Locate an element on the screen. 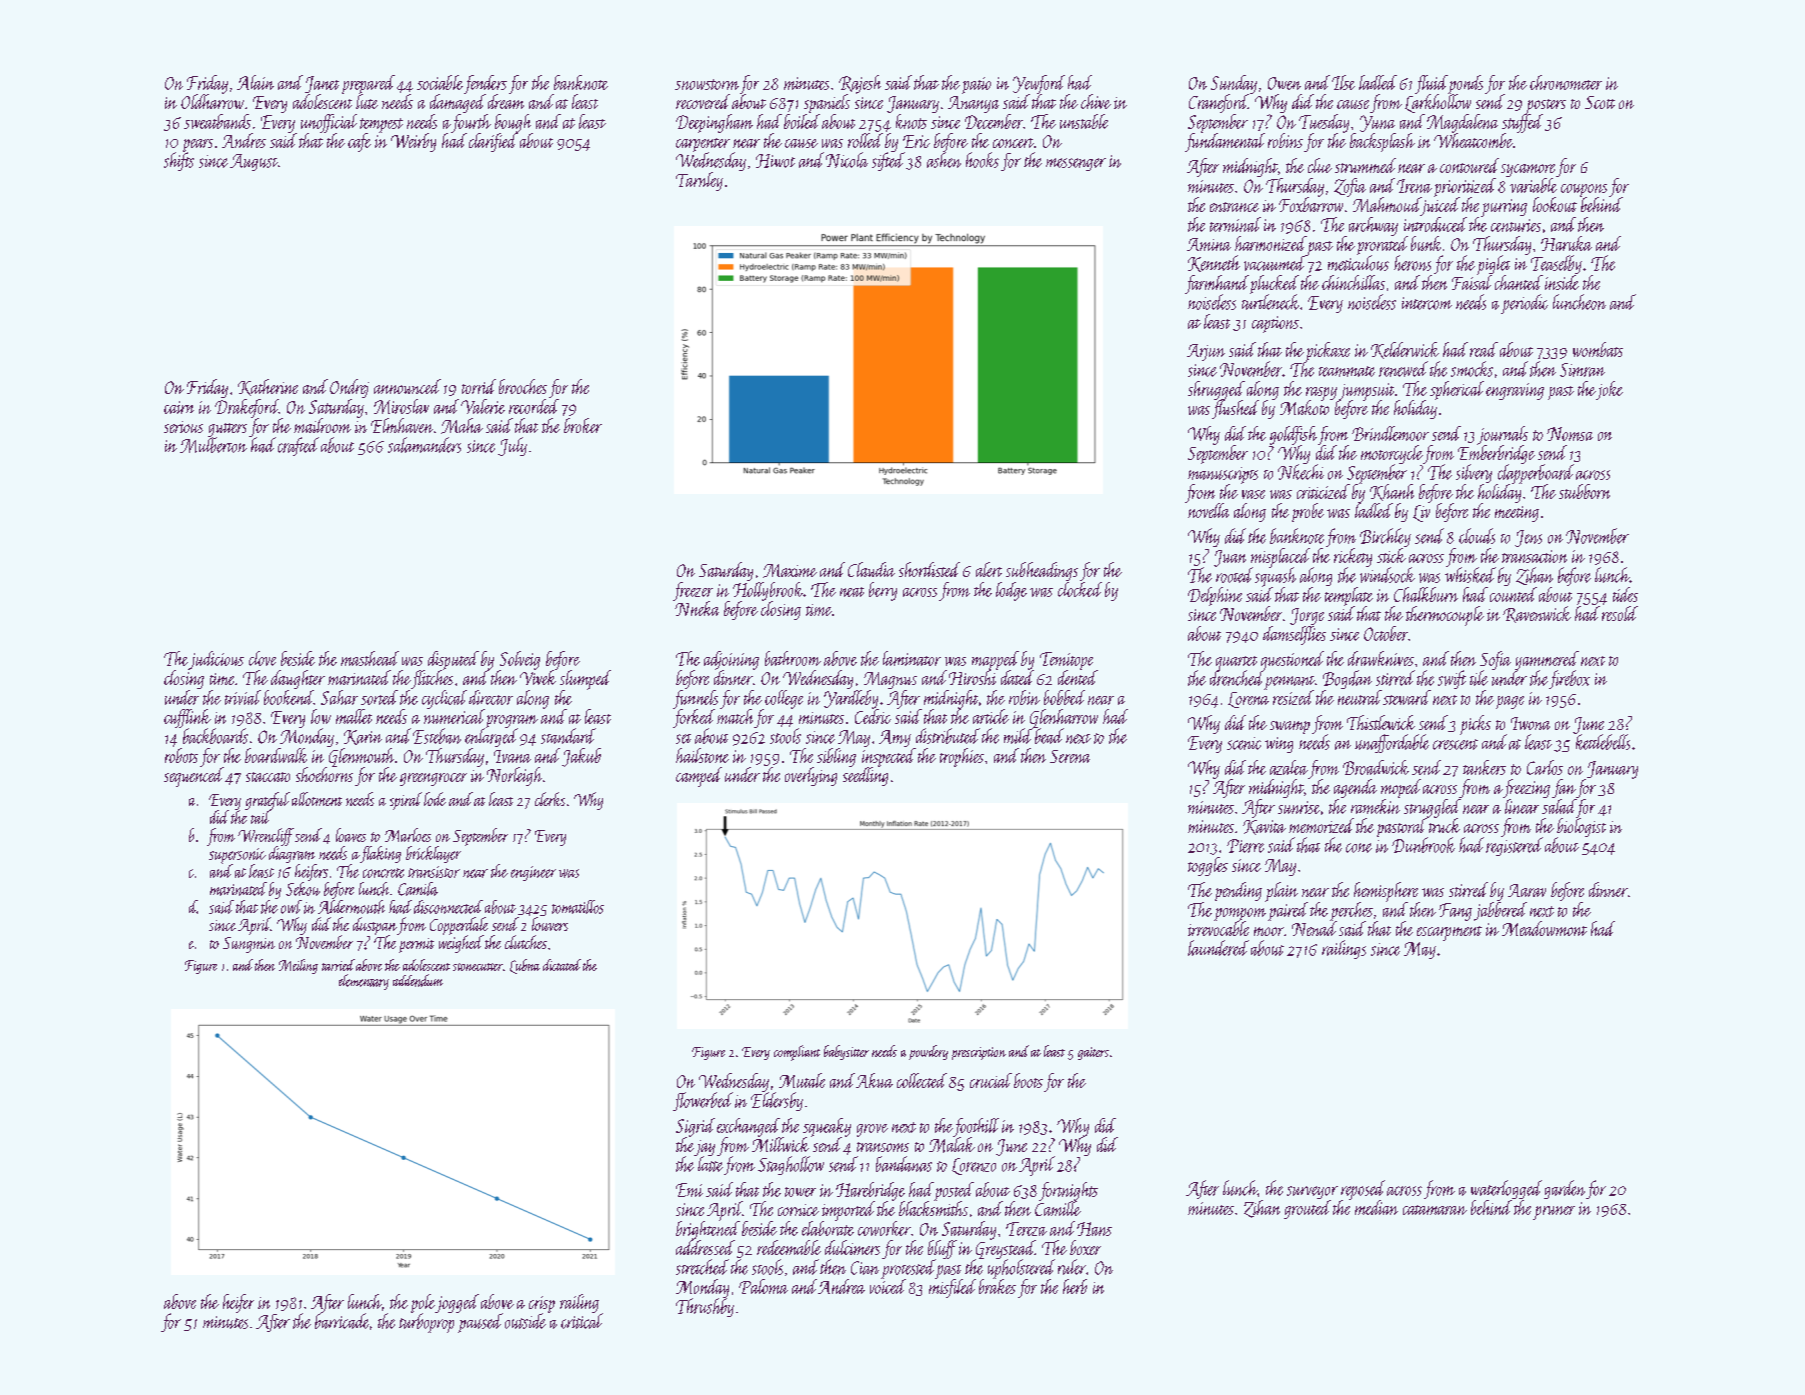 The height and width of the screenshot is (1395, 1805). Meiling is located at coordinates (298, 966).
